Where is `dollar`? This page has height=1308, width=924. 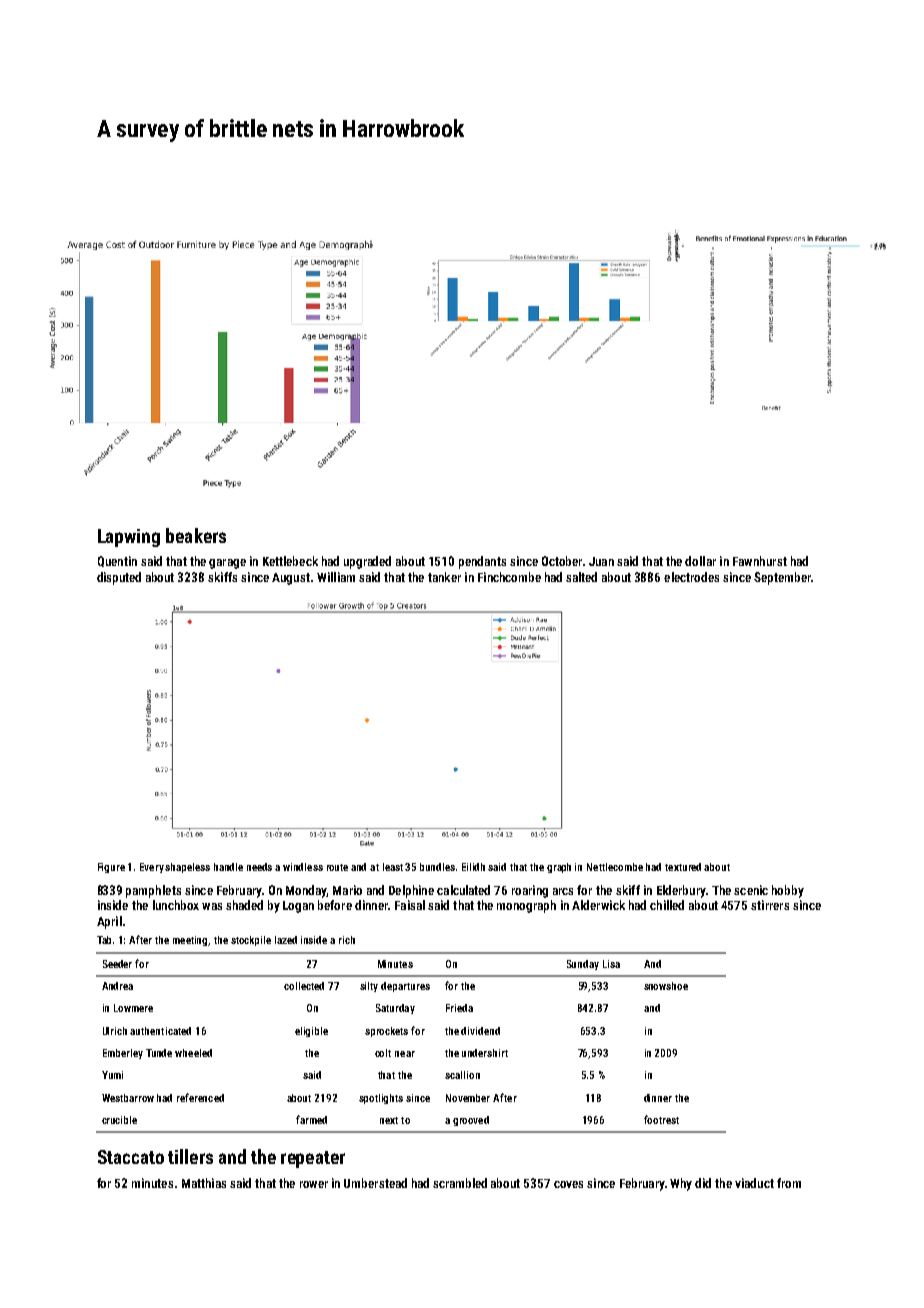
dollar is located at coordinates (700, 561).
